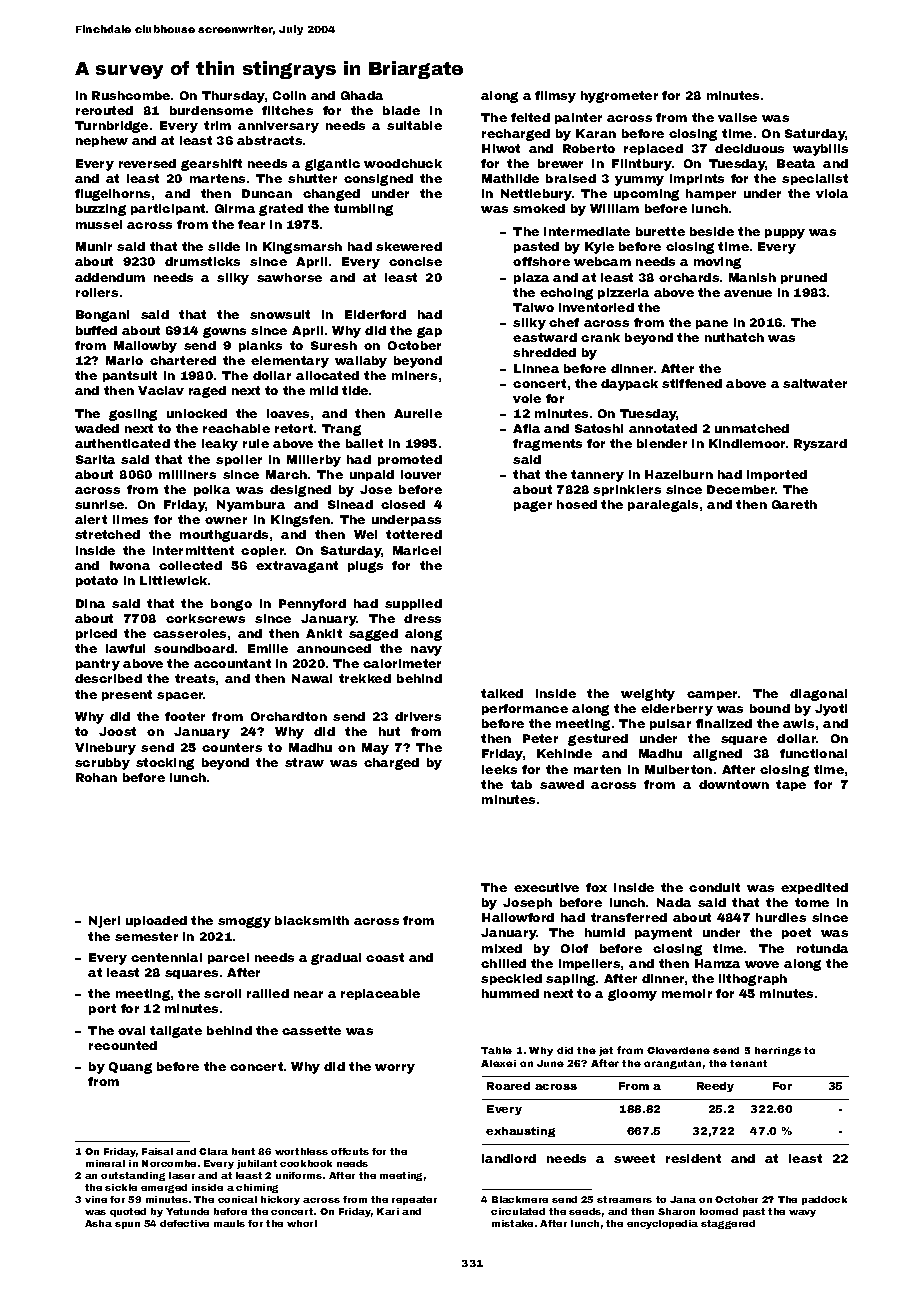 The width and height of the screenshot is (924, 1308). Describe the element at coordinates (562, 784) in the screenshot. I see `sawed` at that location.
